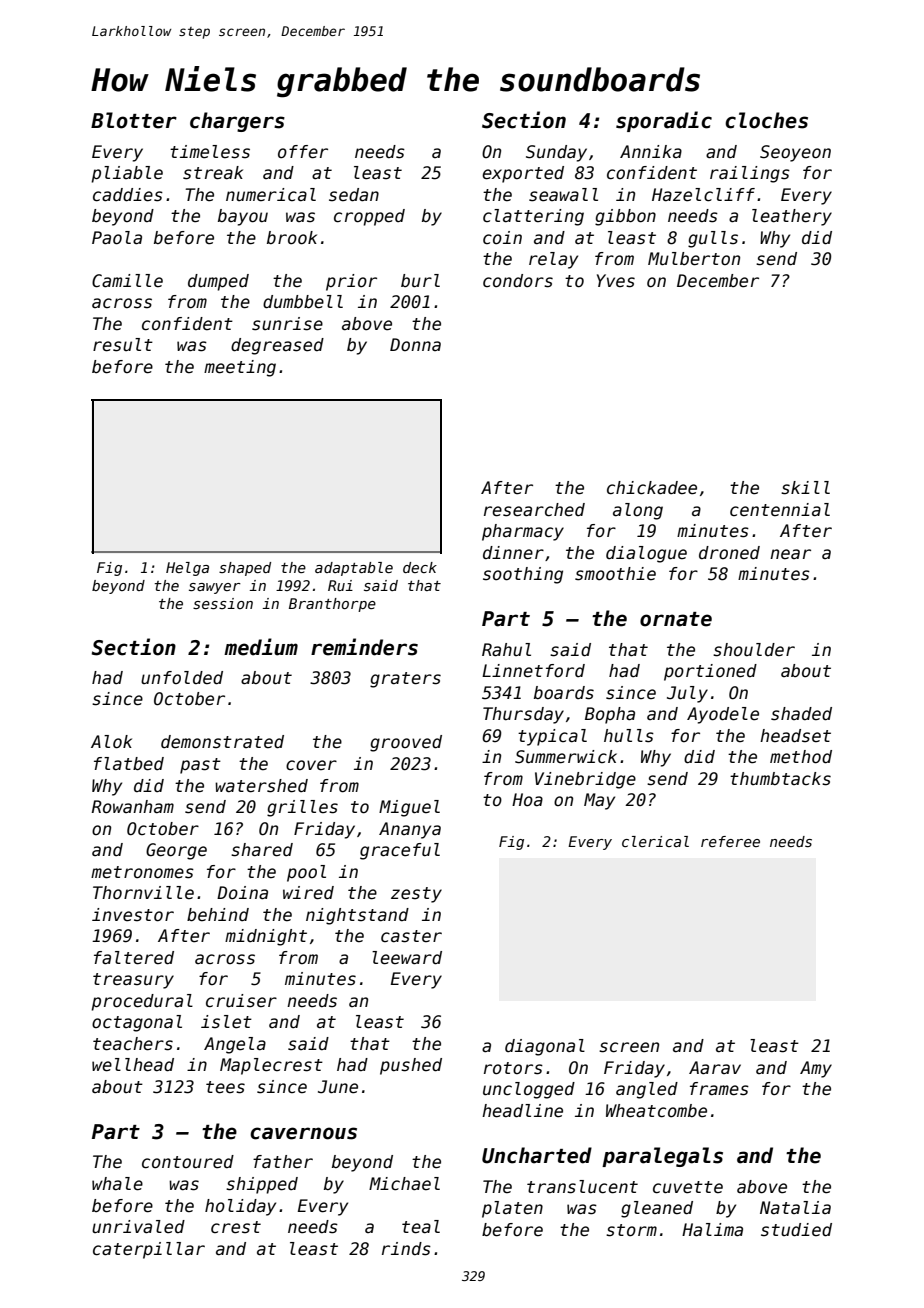  Describe the element at coordinates (420, 567) in the screenshot. I see `deck` at that location.
